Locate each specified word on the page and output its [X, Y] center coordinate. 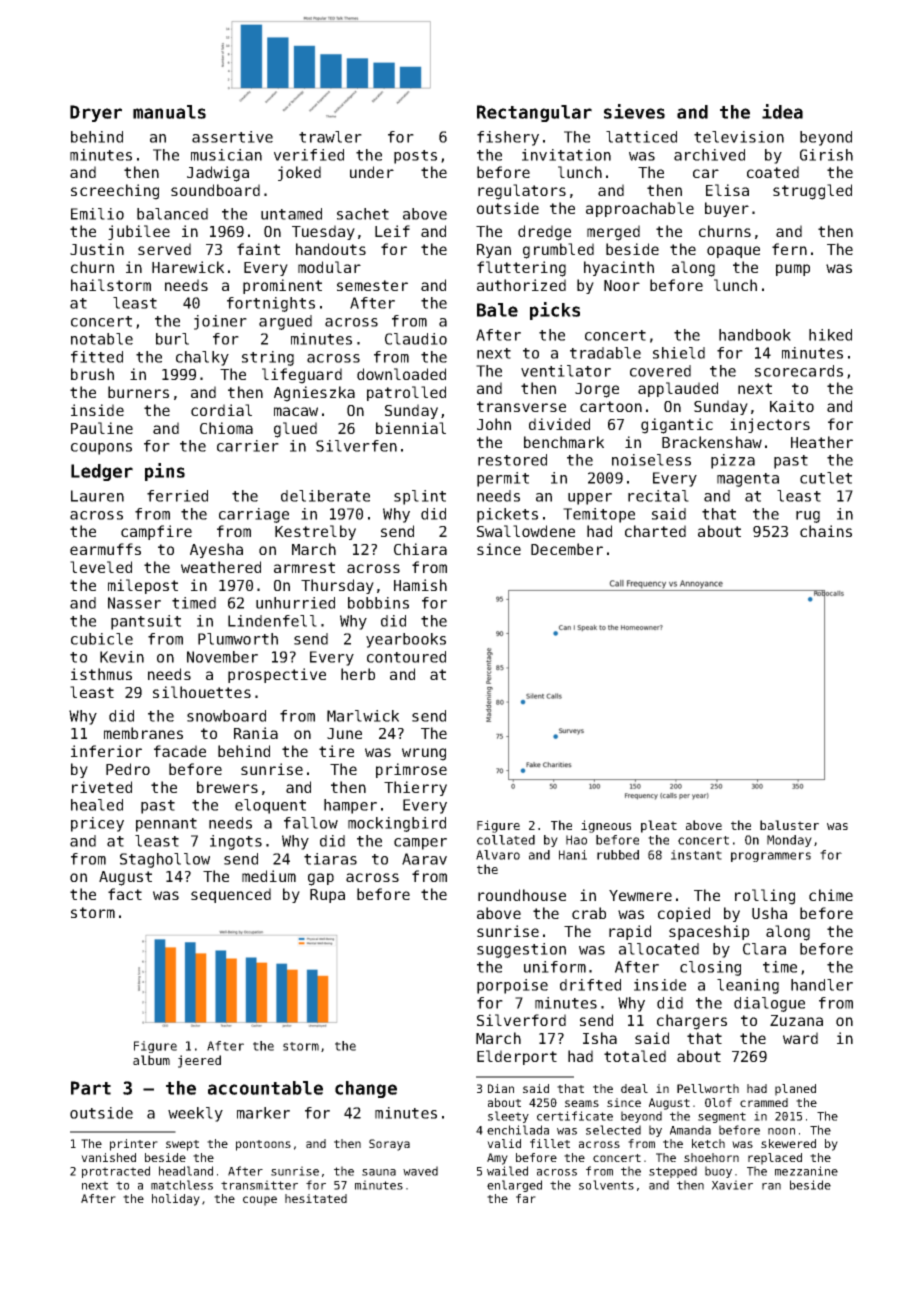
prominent [282, 286]
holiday [176, 1200]
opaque [733, 252]
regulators [522, 192]
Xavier [732, 1185]
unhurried [295, 603]
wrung [424, 754]
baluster [789, 825]
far [526, 1198]
